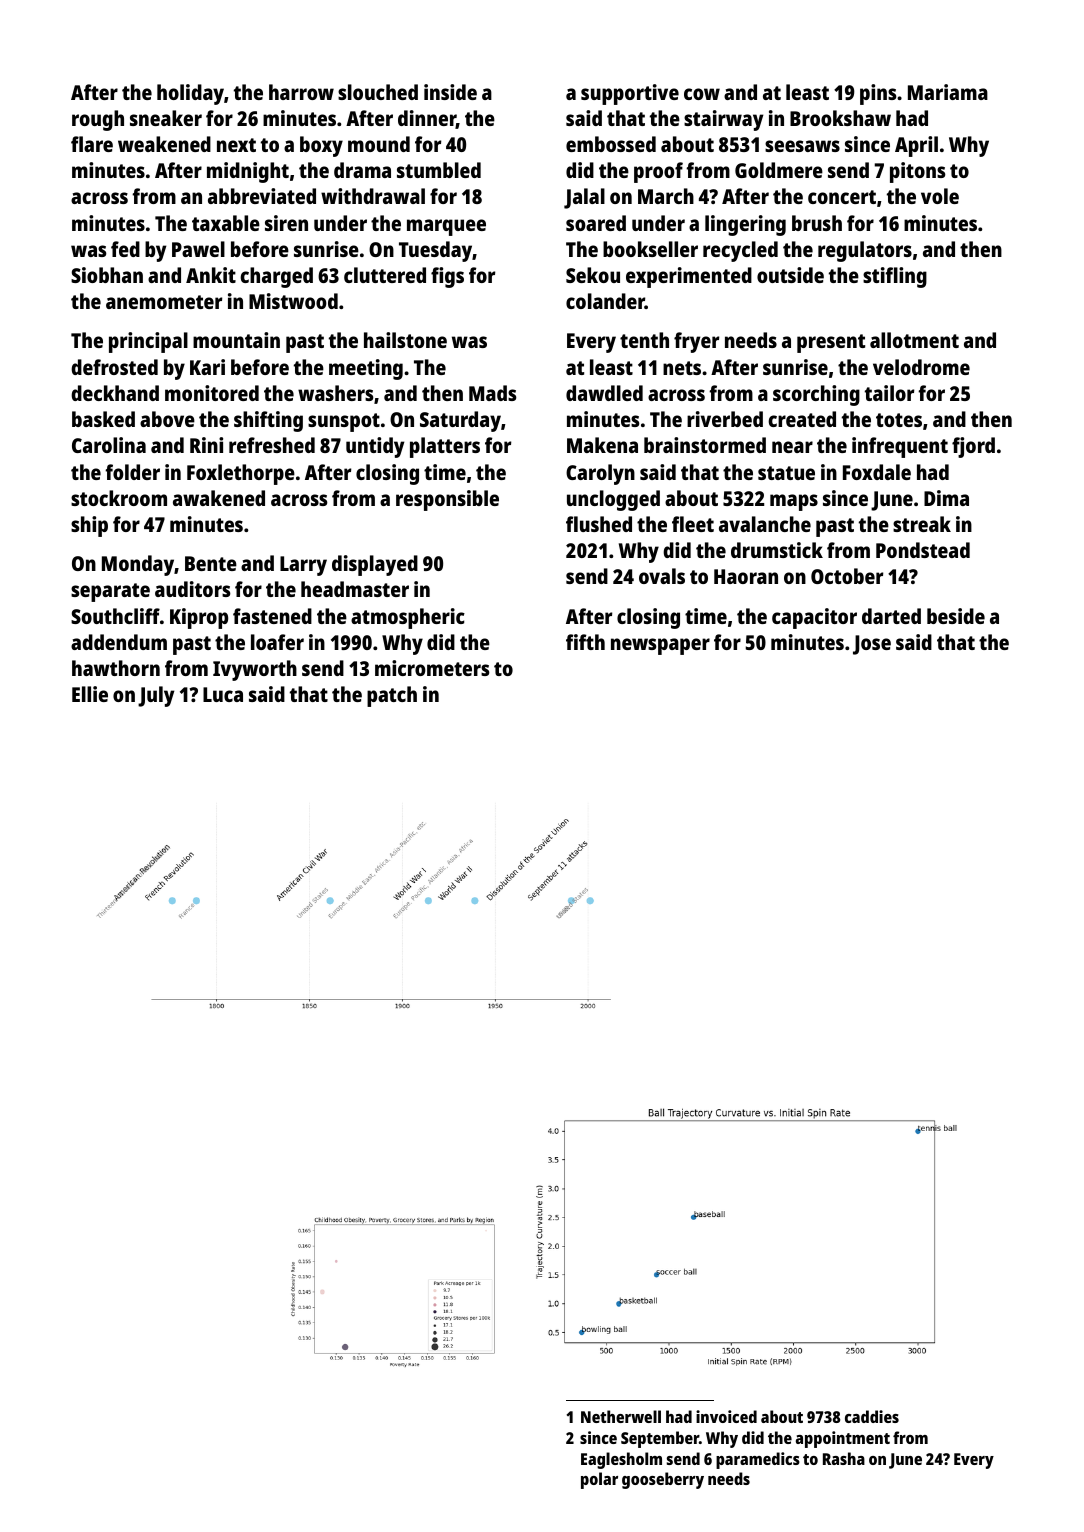 The height and width of the document is (1532, 1084). Describe the element at coordinates (599, 1480) in the document. I see `polar` at that location.
